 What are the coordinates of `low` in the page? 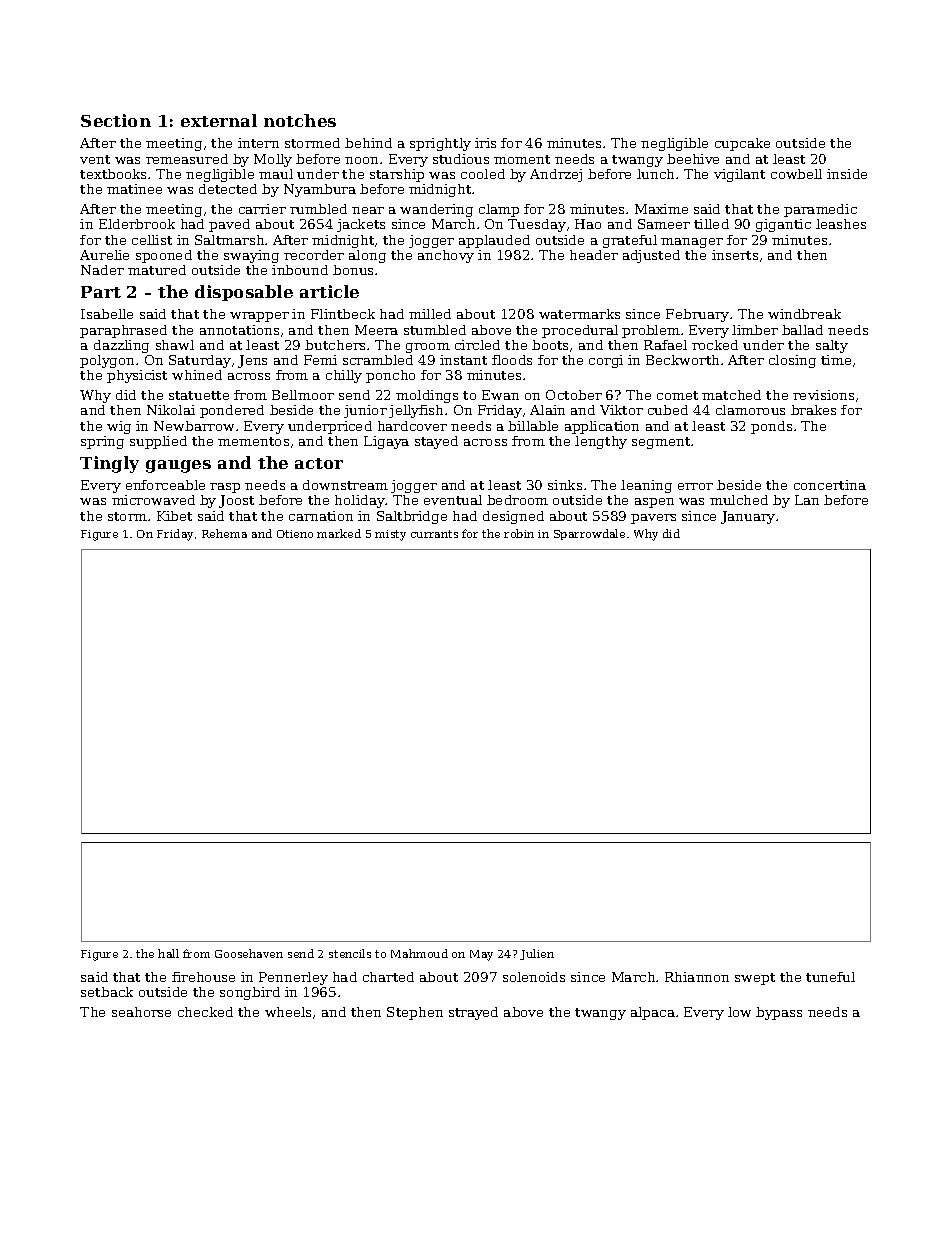 It's located at (739, 1012).
